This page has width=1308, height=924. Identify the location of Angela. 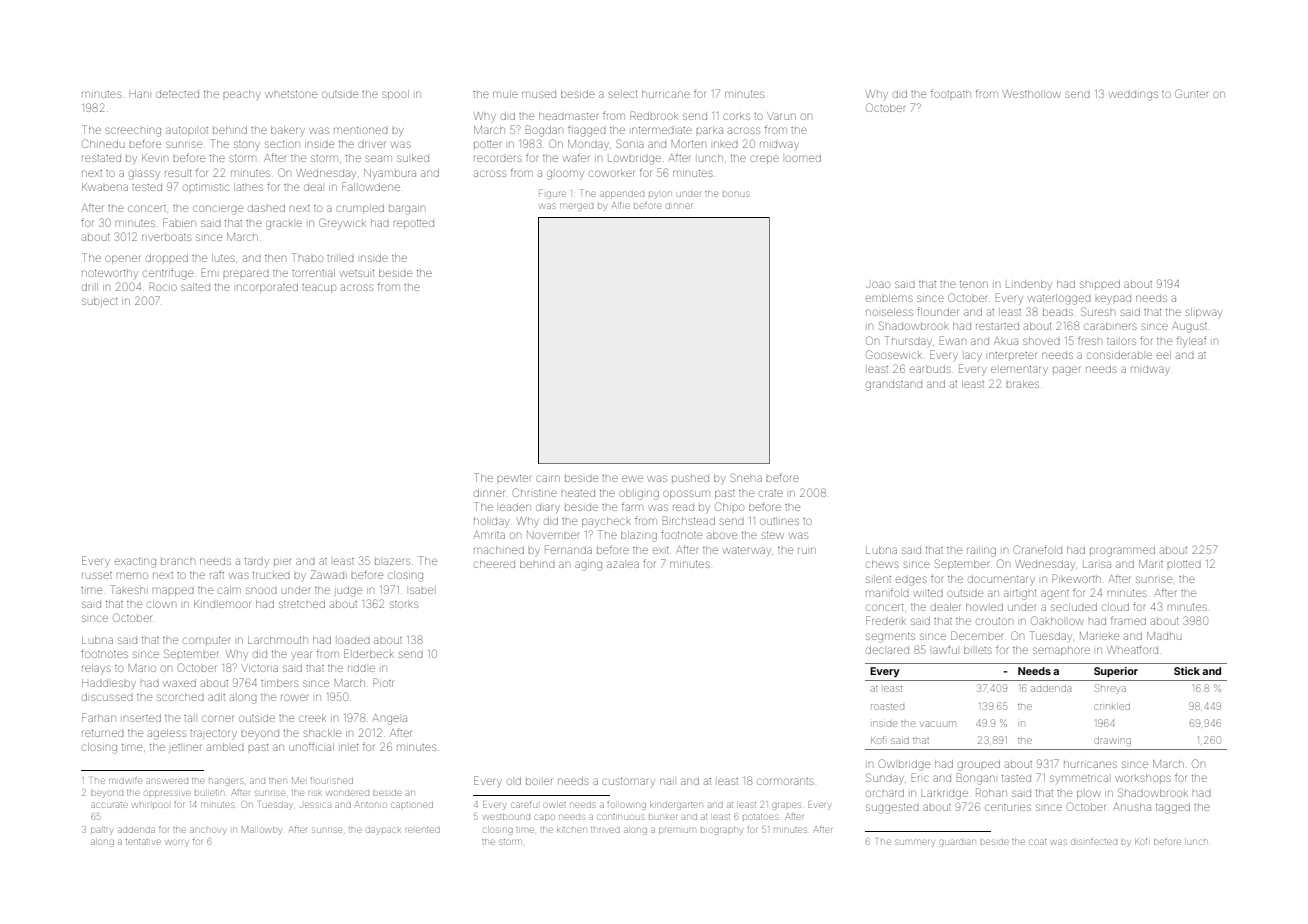
(390, 719).
